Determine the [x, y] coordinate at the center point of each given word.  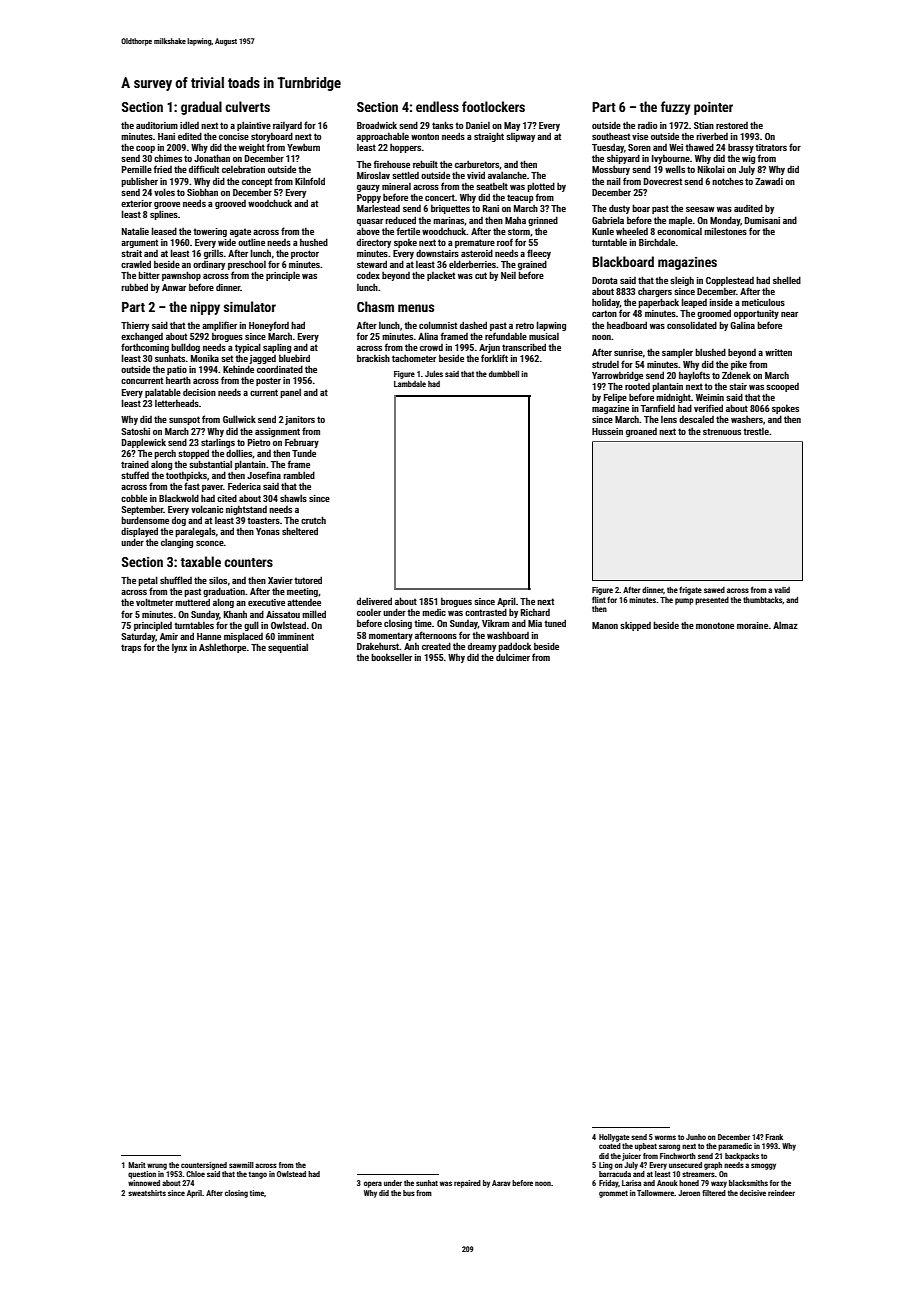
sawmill [241, 1165]
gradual [201, 108]
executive [266, 602]
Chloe [195, 1174]
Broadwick [377, 125]
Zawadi [769, 181]
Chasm [375, 306]
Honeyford [269, 326]
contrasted [486, 612]
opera [373, 1184]
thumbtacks [763, 600]
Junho [696, 1137]
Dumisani [762, 220]
